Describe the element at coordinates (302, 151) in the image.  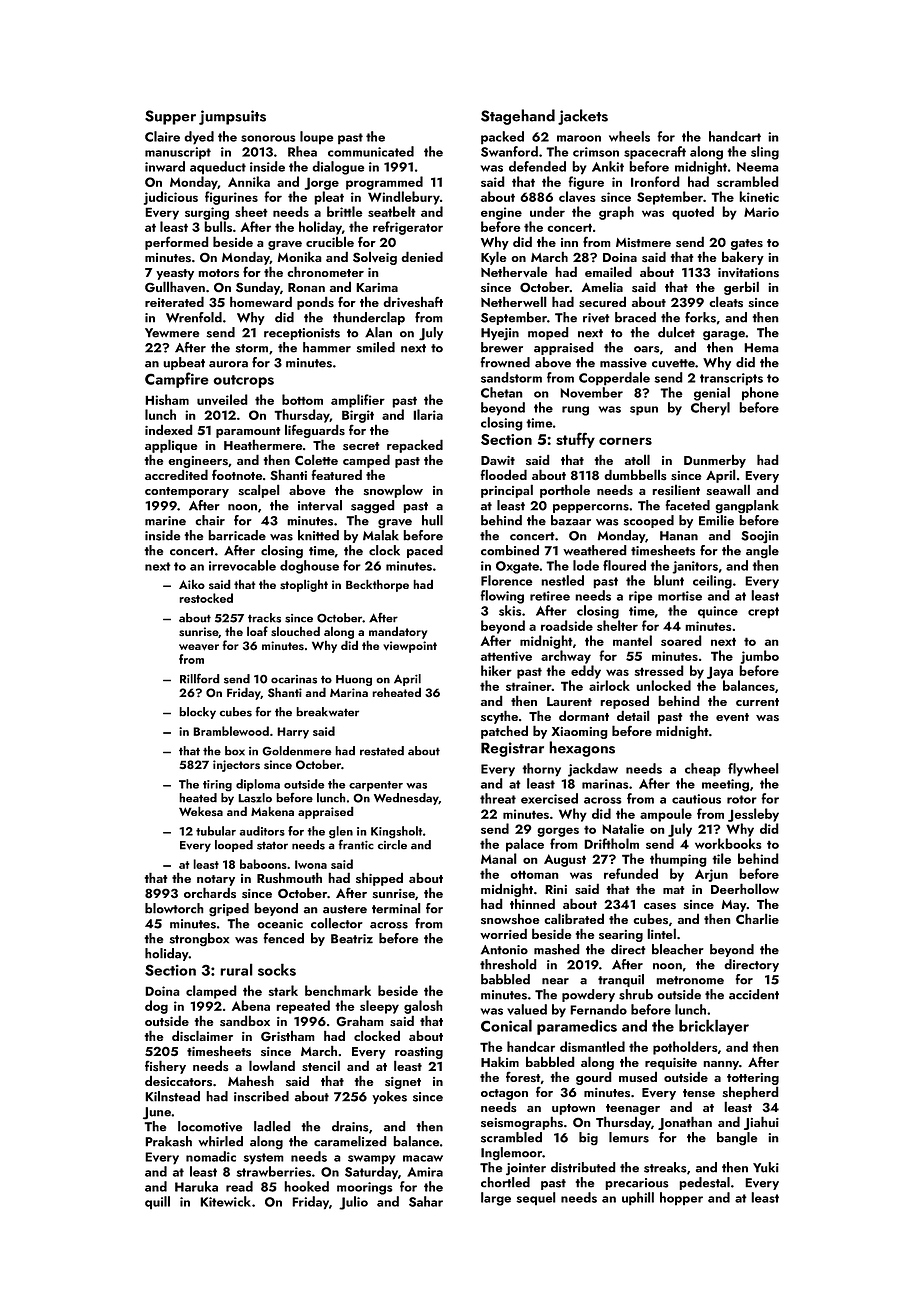
I see `Rhea` at that location.
